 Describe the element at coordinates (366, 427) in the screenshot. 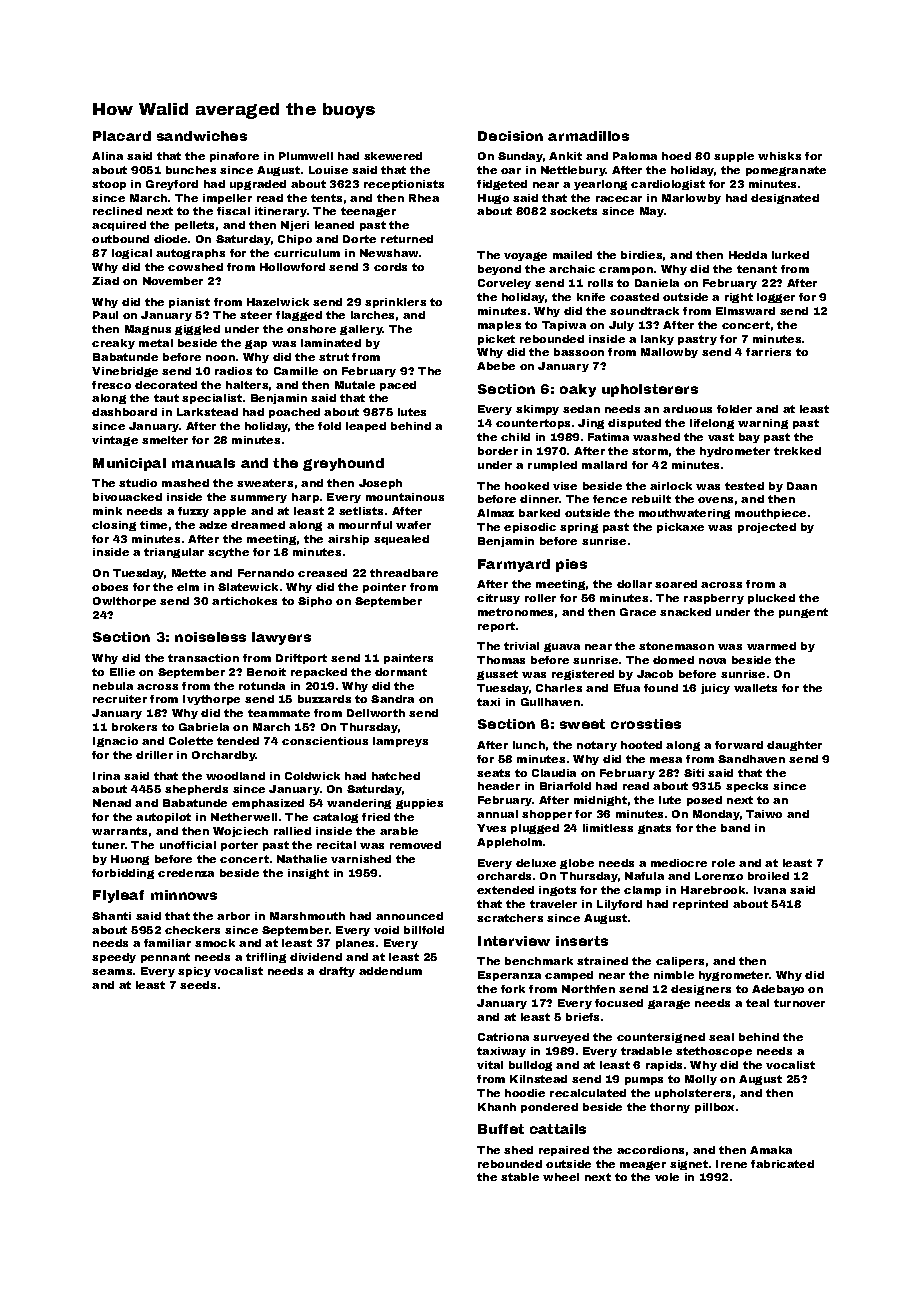

I see `leaped` at that location.
